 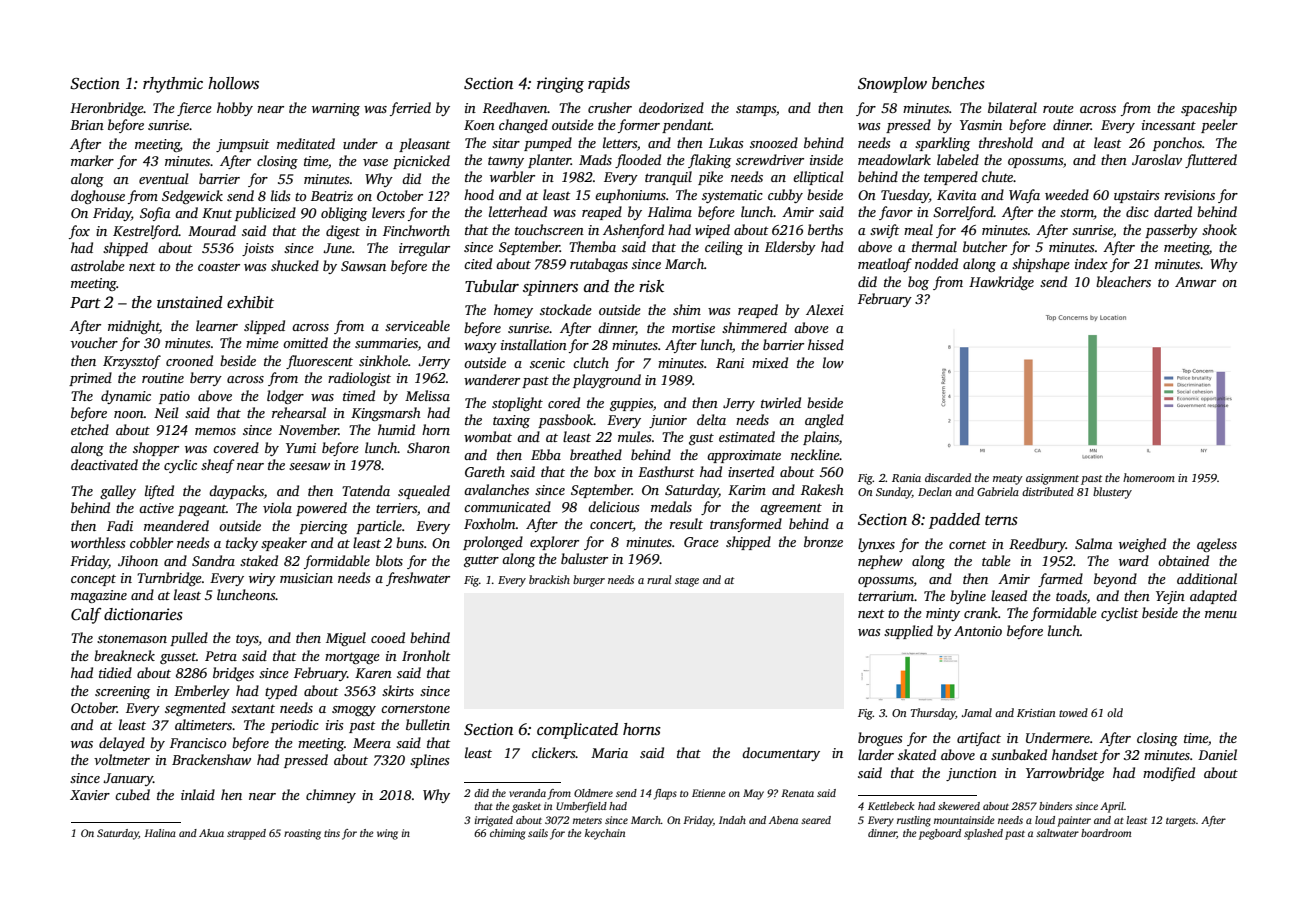 What do you see at coordinates (331, 796) in the screenshot?
I see `chimney` at bounding box center [331, 796].
